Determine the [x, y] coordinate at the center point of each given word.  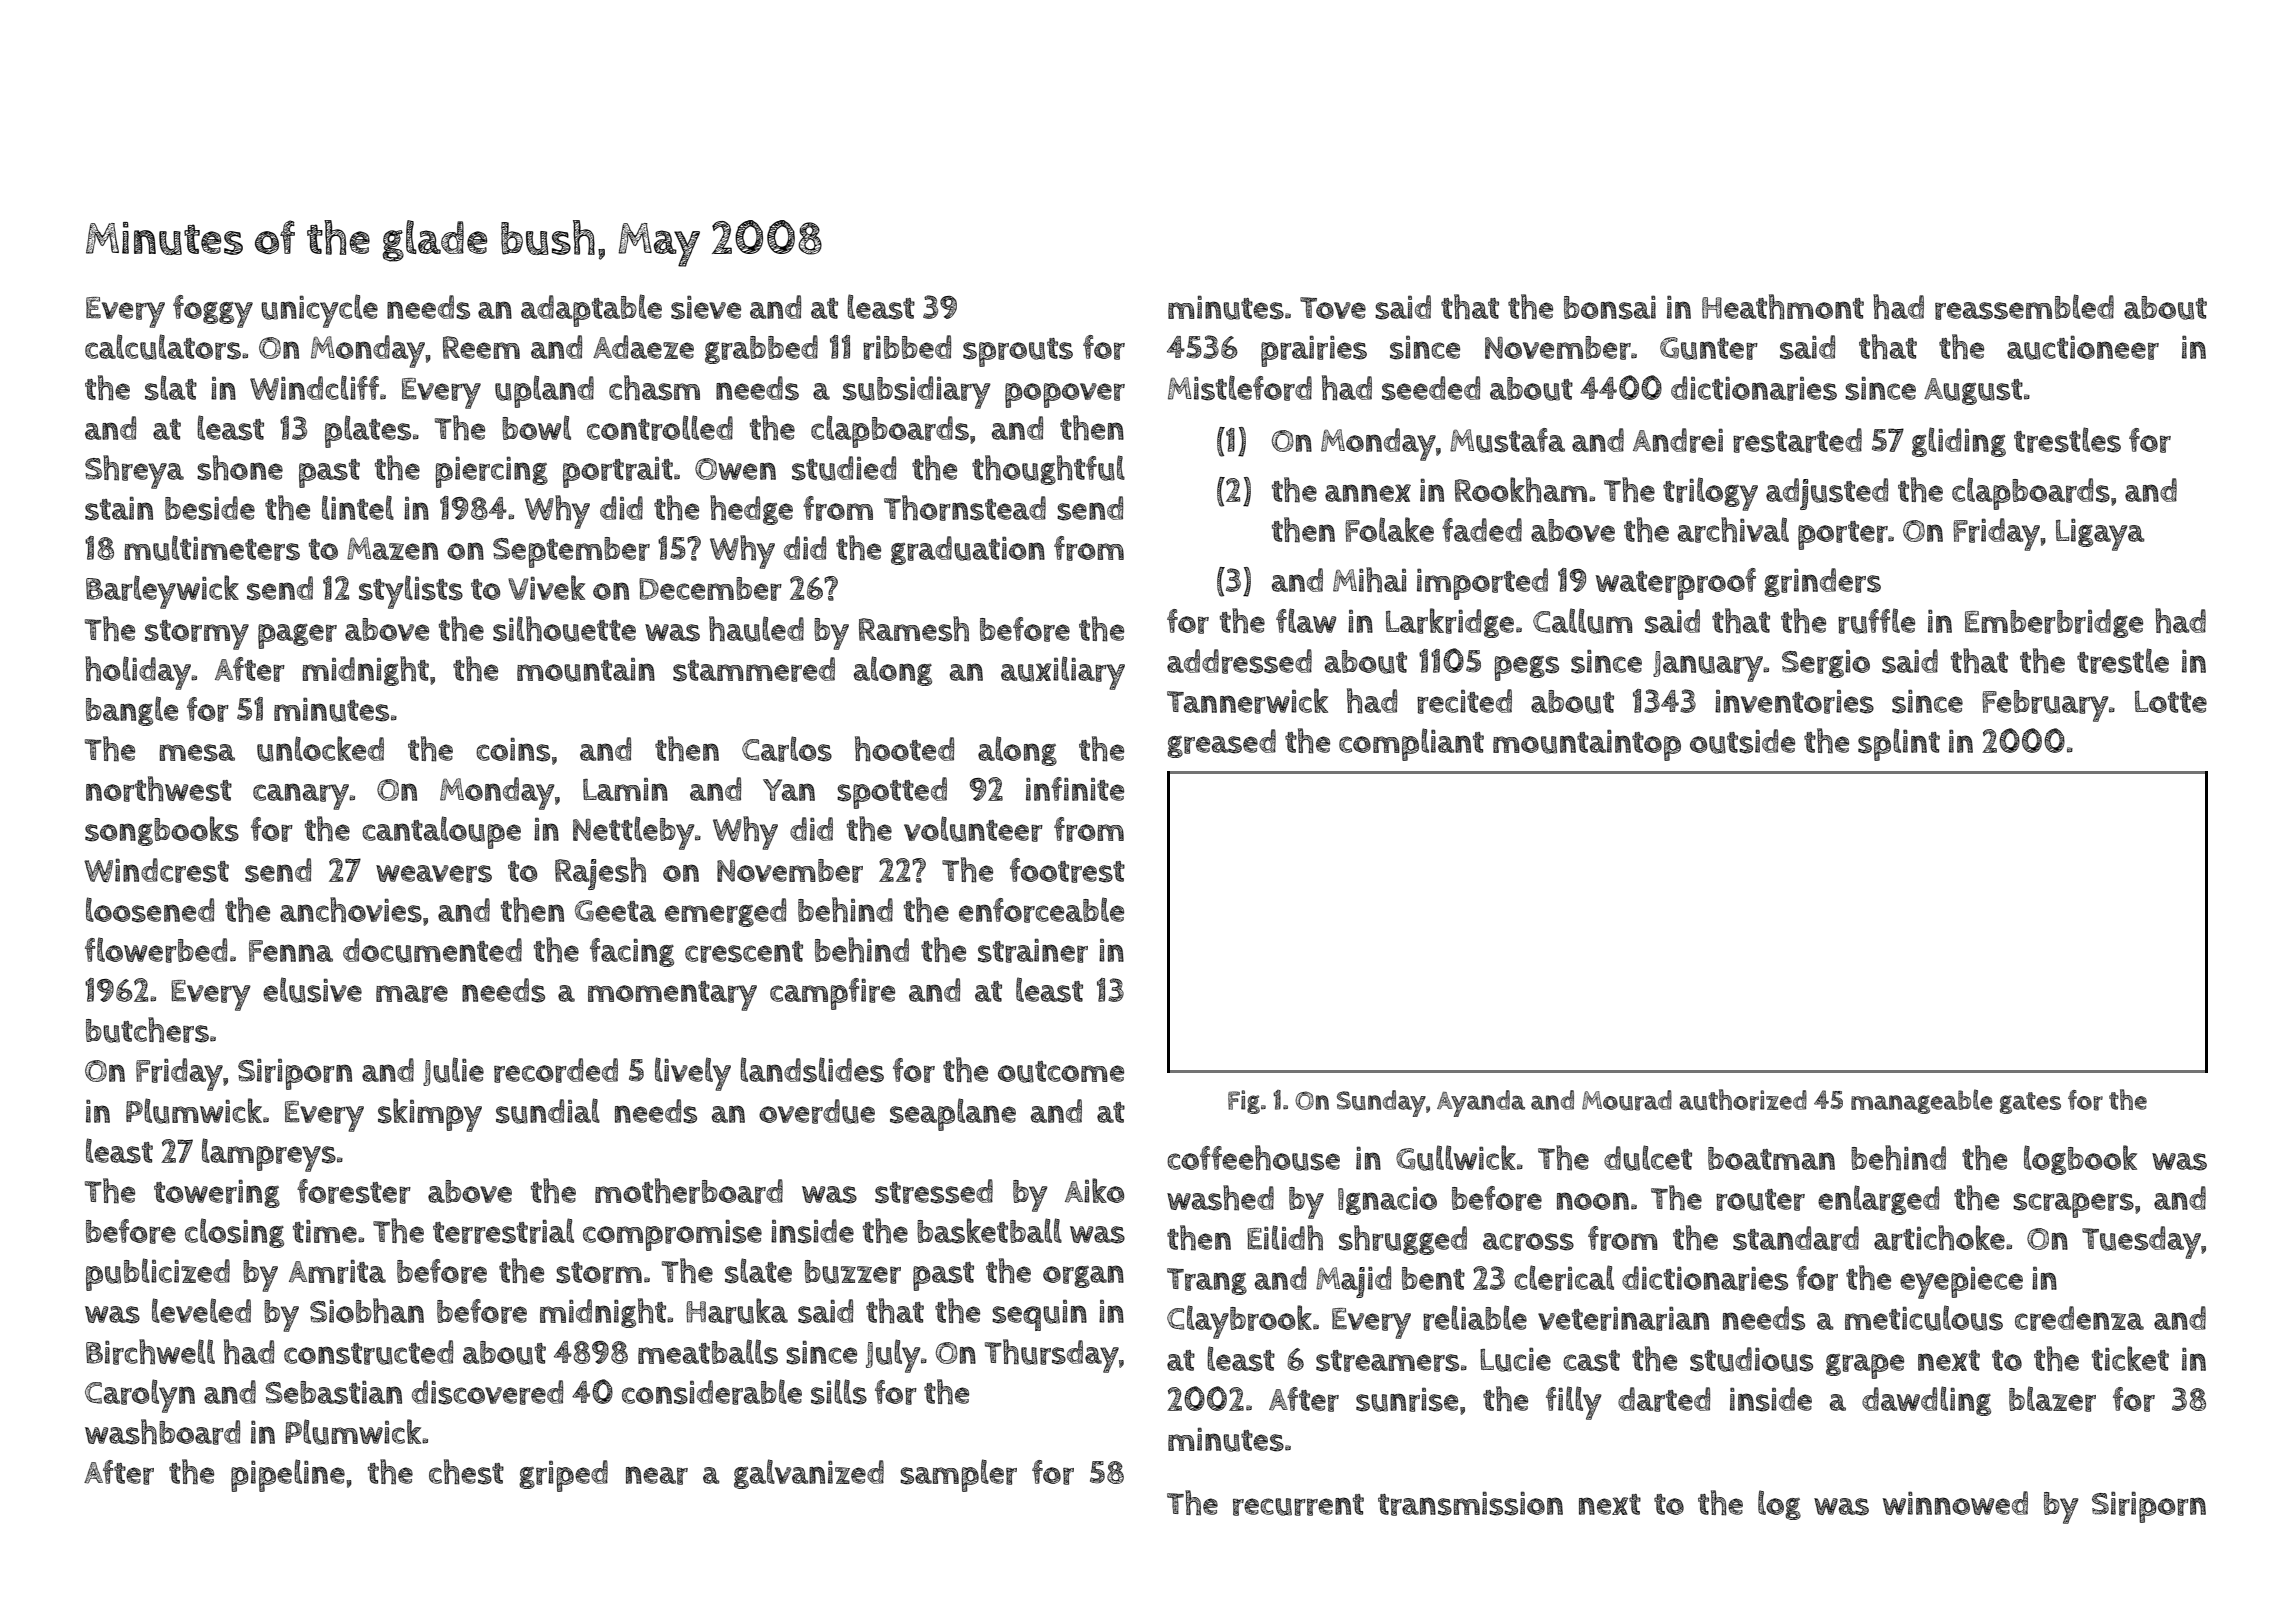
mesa [197, 753]
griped [563, 1476]
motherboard [689, 1191]
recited [1464, 701]
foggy [213, 311]
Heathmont [1783, 307]
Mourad [1627, 1100]
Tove [1333, 308]
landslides [812, 1070]
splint [1899, 744]
